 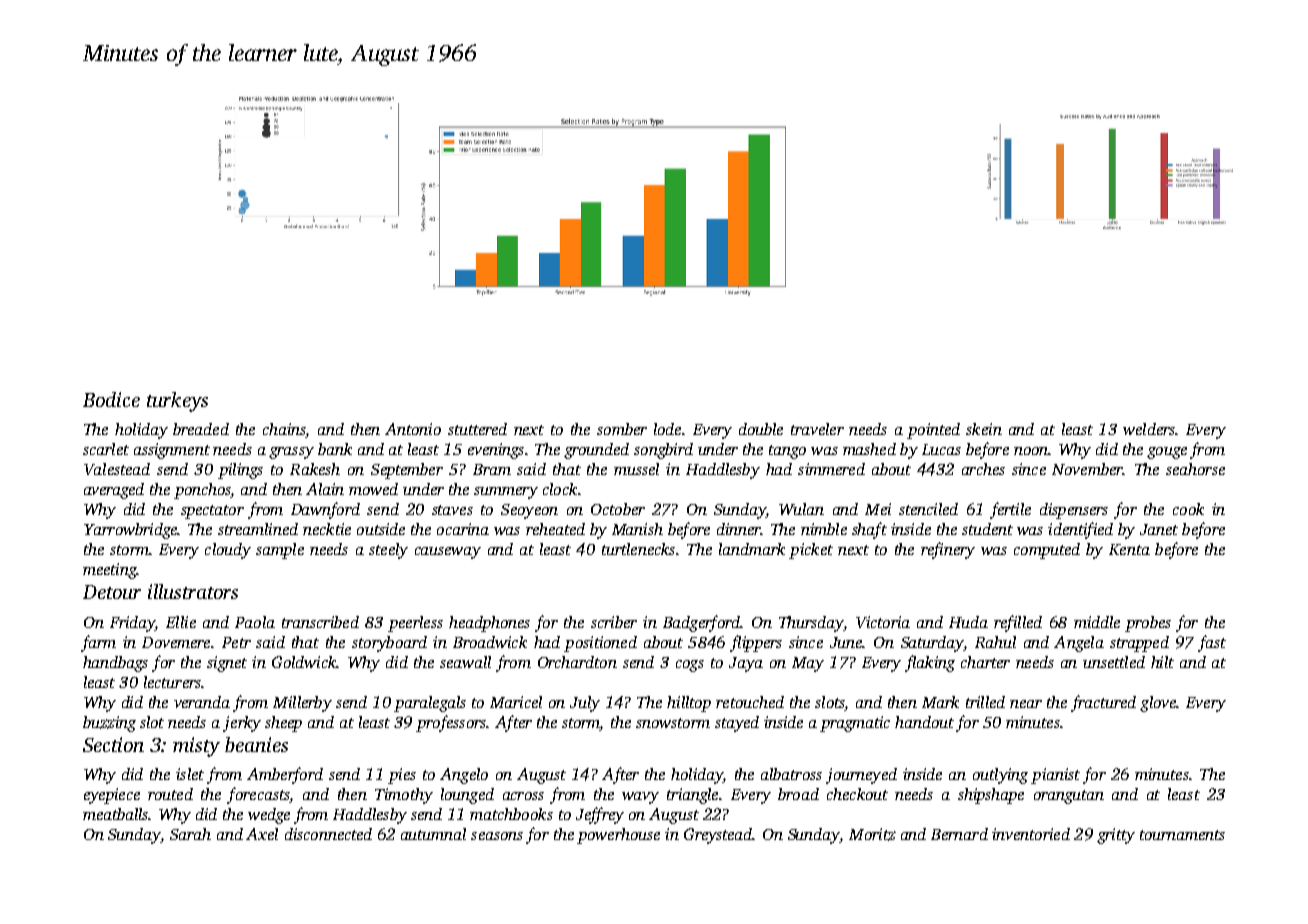 What do you see at coordinates (1026, 704) in the document?
I see `near` at bounding box center [1026, 704].
